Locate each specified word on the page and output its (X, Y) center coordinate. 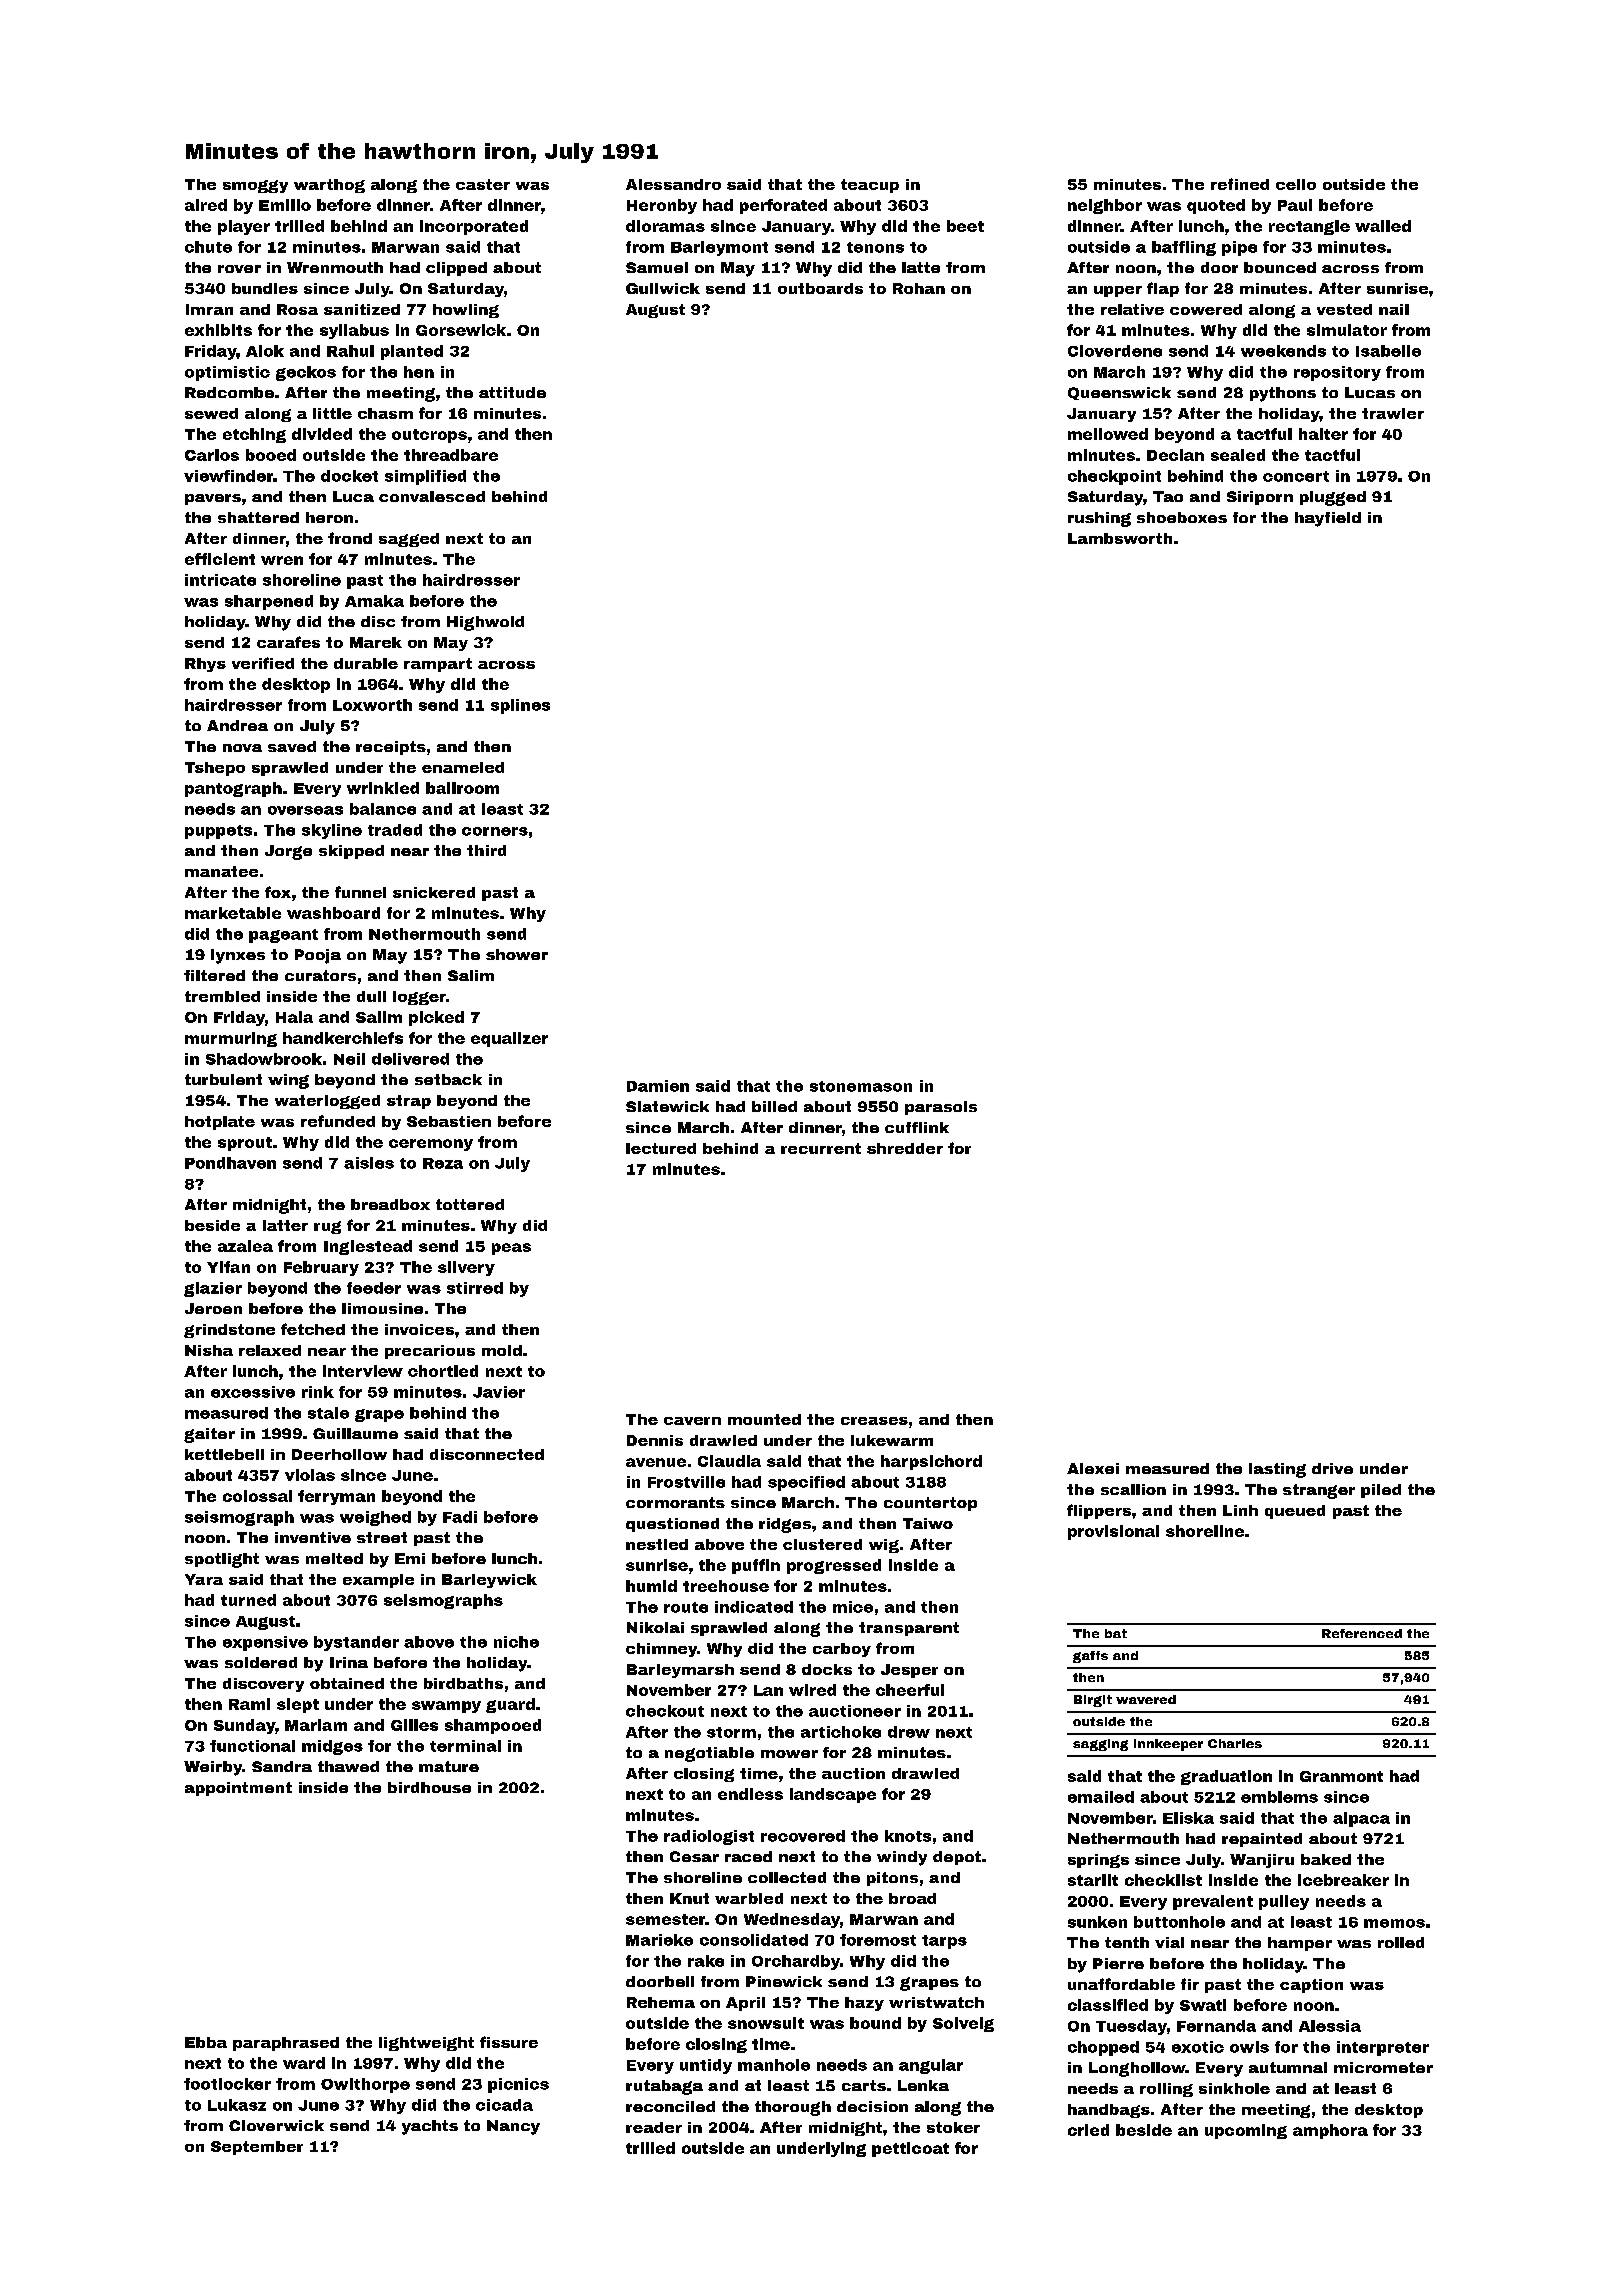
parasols (941, 1108)
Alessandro (673, 184)
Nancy (513, 2127)
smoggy (255, 186)
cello (1296, 184)
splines (520, 706)
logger (419, 998)
